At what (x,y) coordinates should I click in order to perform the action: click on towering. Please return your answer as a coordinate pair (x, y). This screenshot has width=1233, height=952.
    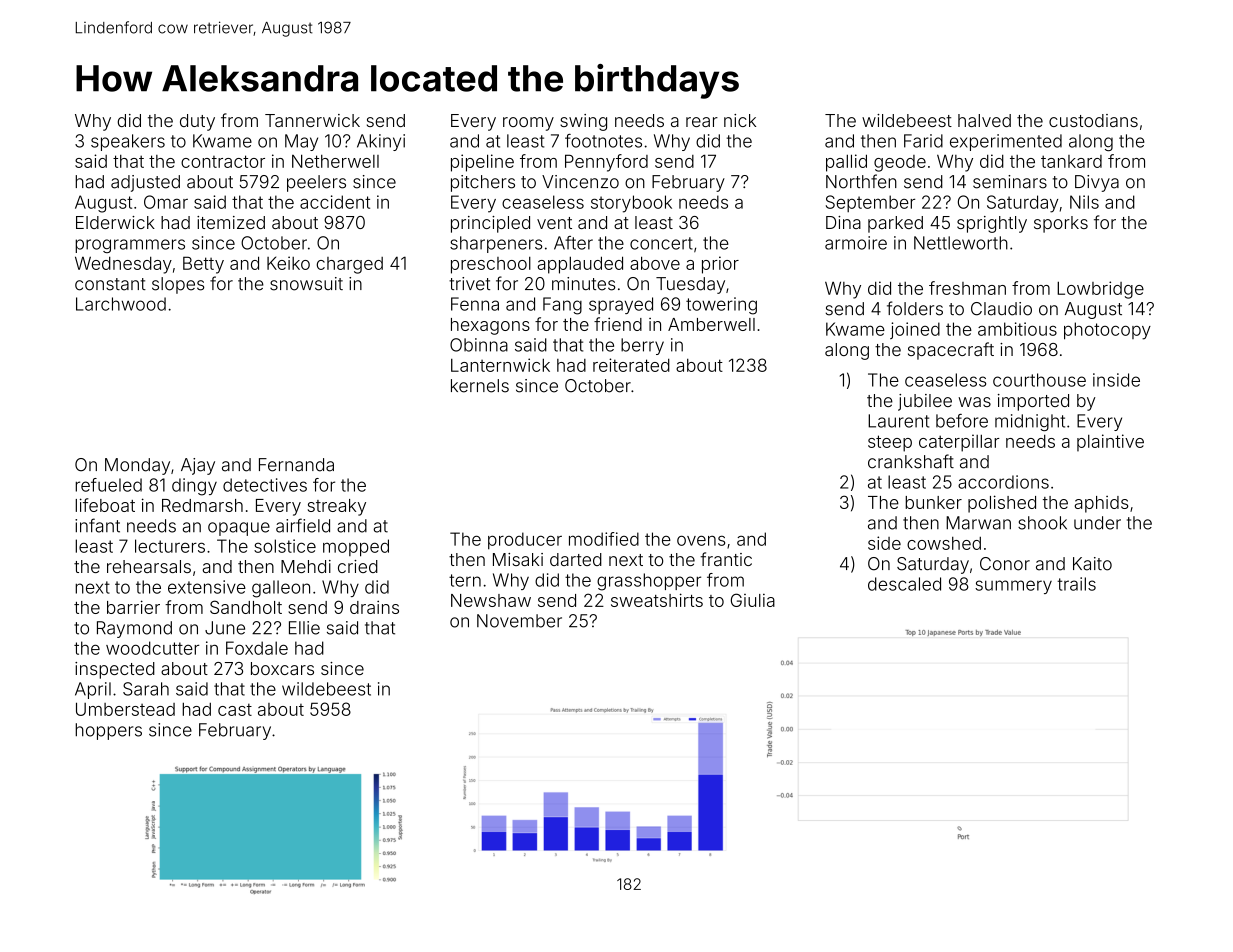
    Looking at the image, I should click on (721, 306).
